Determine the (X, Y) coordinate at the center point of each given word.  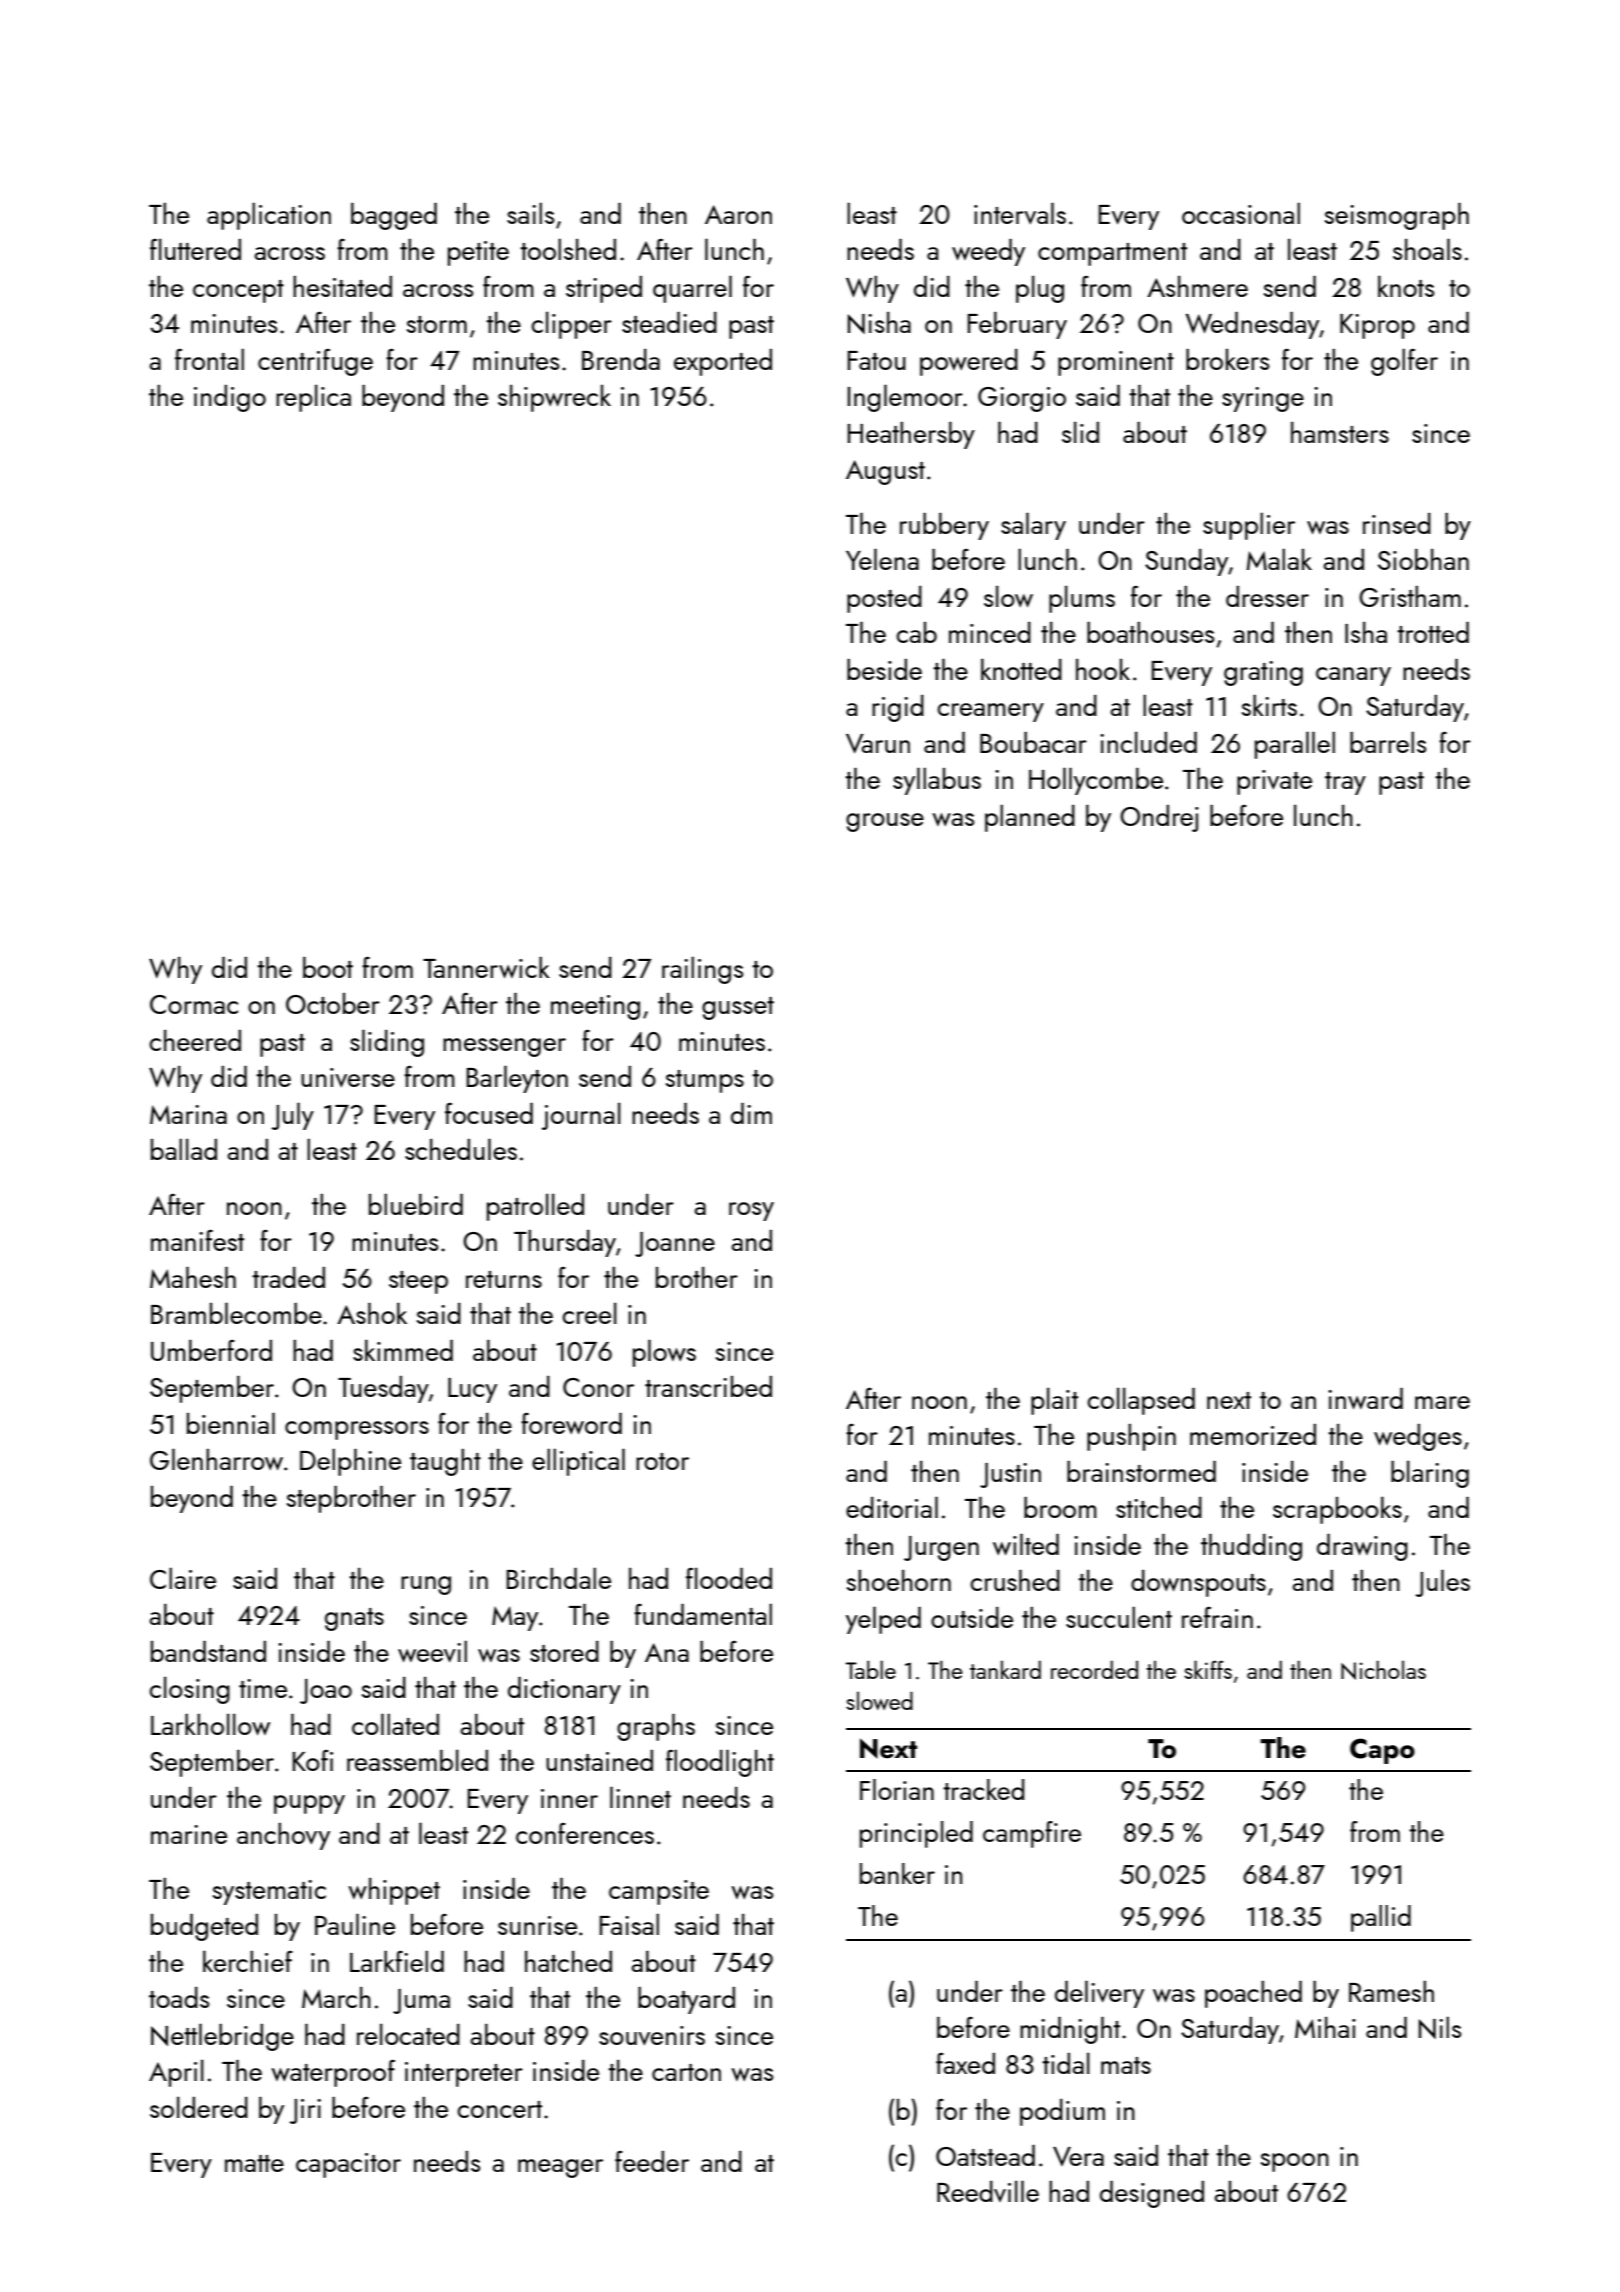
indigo (230, 398)
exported (723, 362)
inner (569, 1798)
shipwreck (554, 398)
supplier (1249, 526)
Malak (1279, 559)
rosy (751, 1211)
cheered (195, 1040)
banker (897, 1873)
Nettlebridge (222, 2037)
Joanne (675, 1244)
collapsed (1141, 1401)
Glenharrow (216, 1459)
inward (1365, 1399)
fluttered (195, 249)
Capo (1382, 1751)
